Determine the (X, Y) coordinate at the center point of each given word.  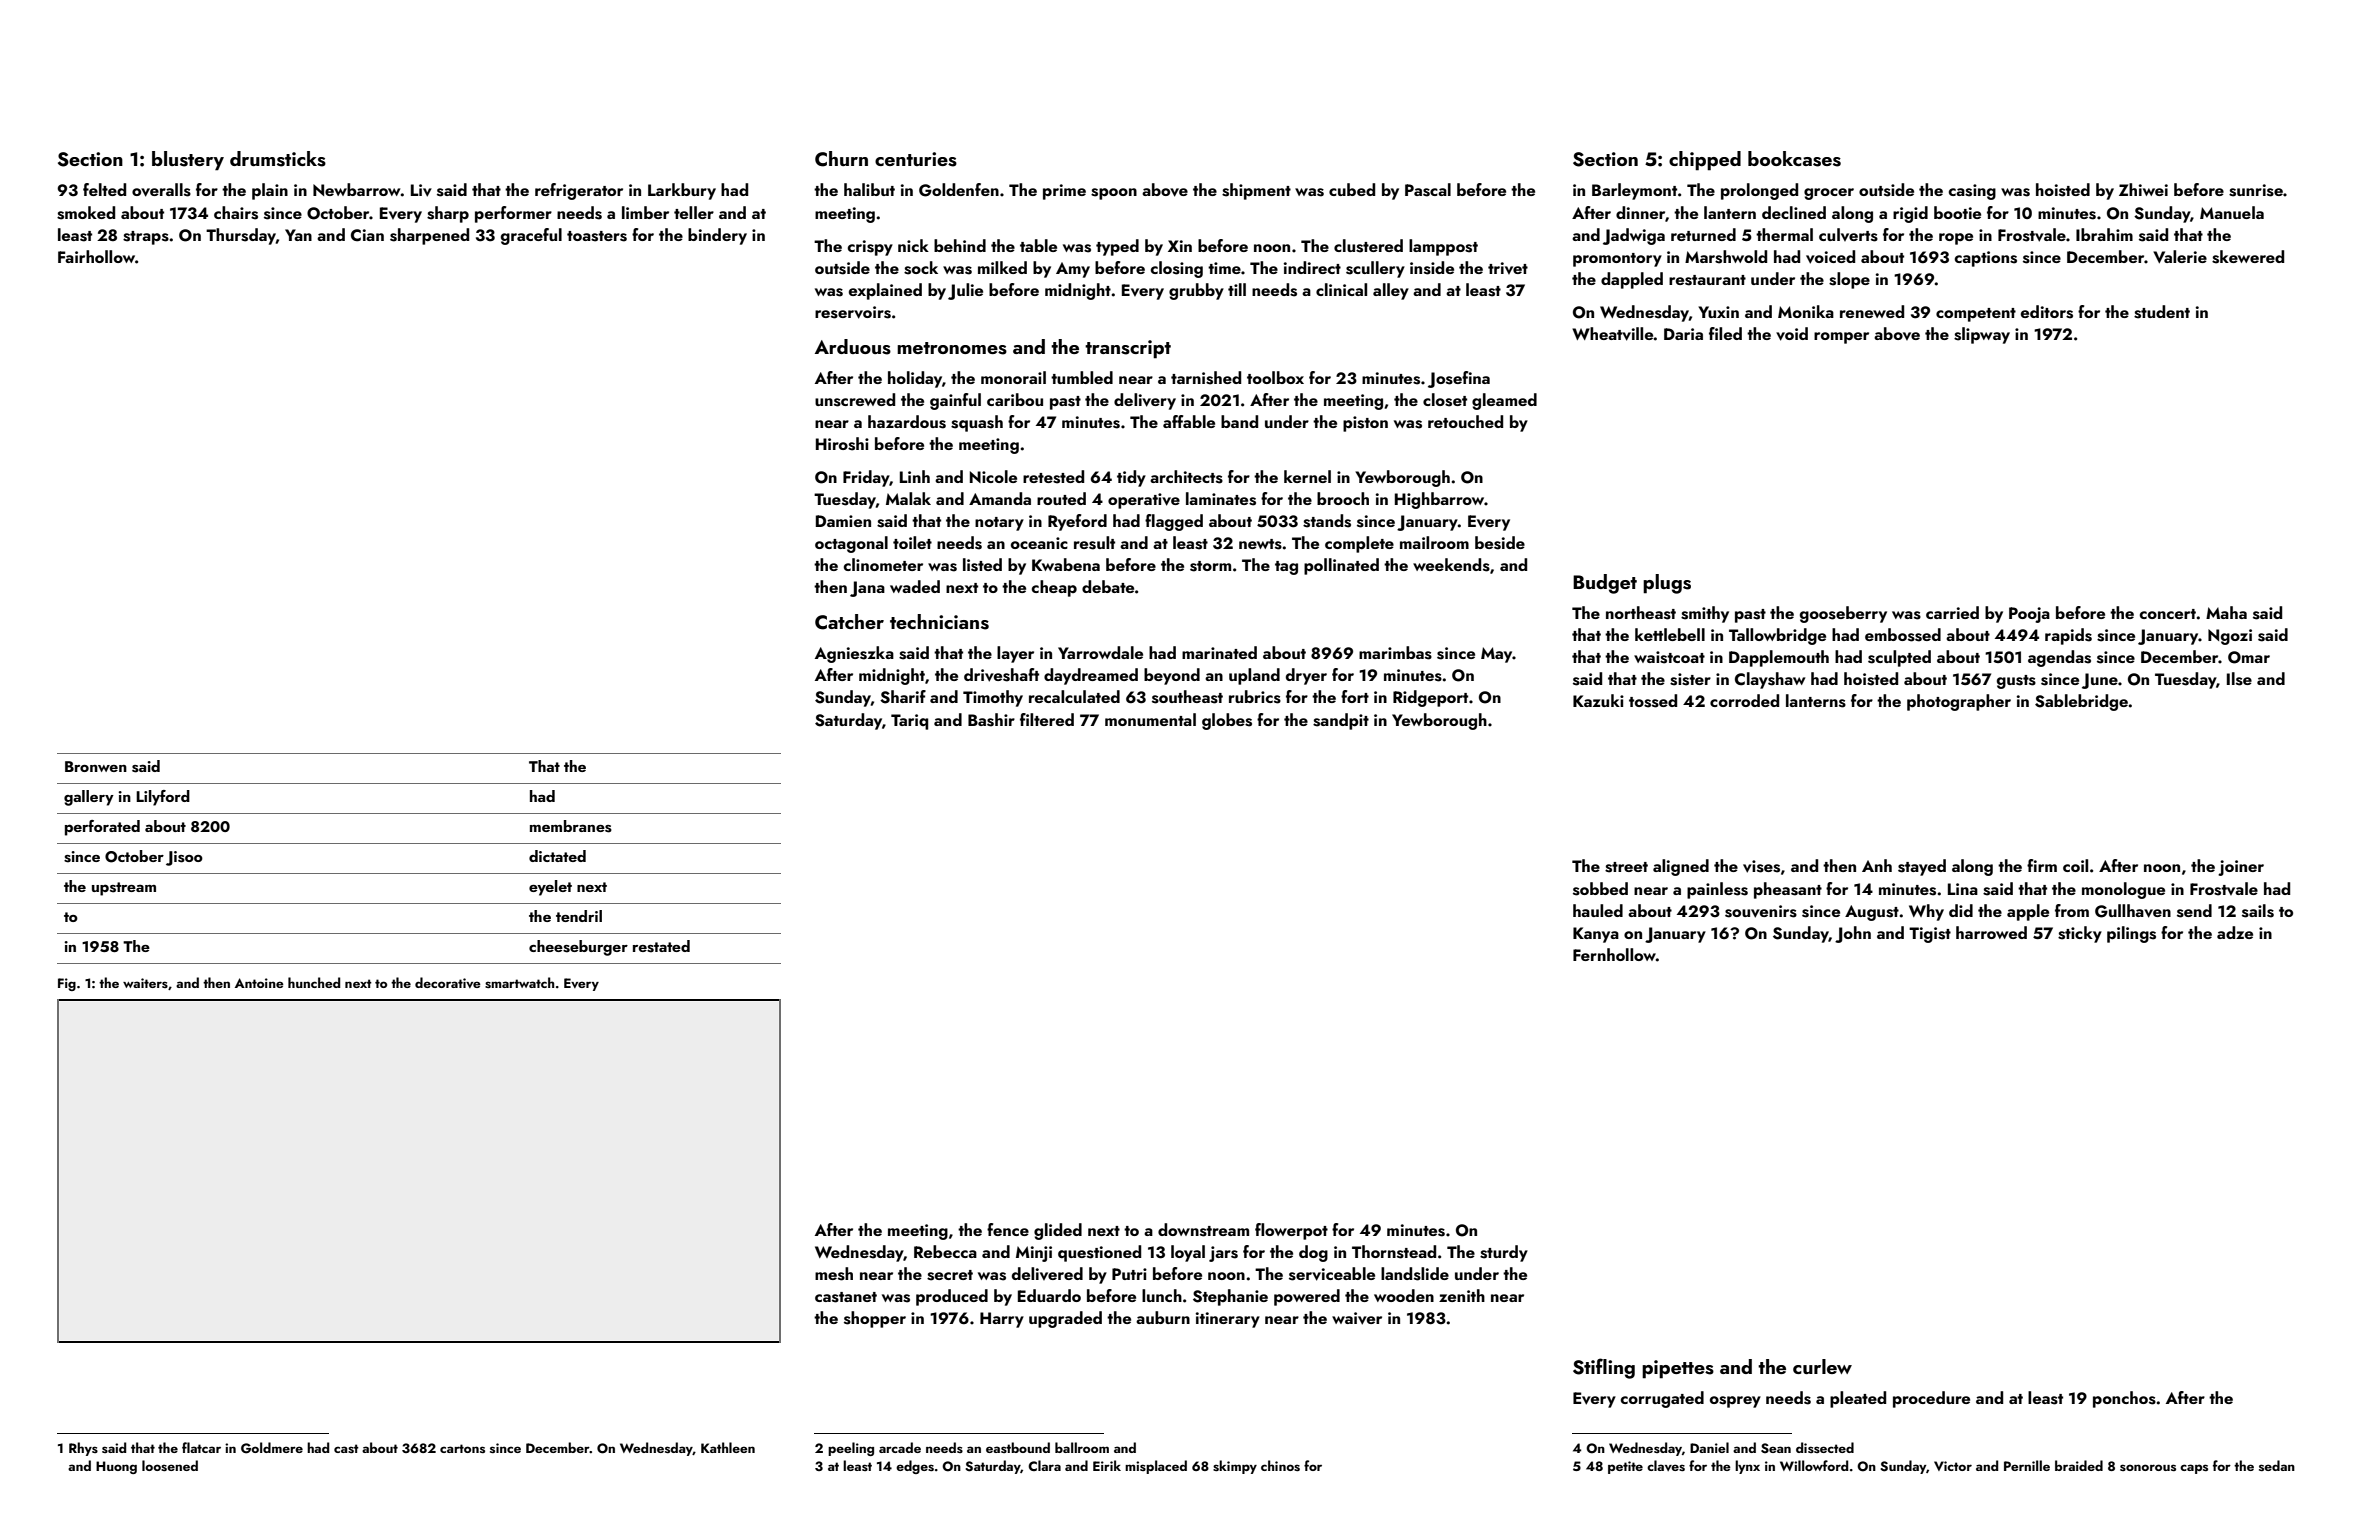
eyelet (550, 888)
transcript (1128, 349)
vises (1761, 866)
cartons (462, 1448)
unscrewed (855, 400)
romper (1841, 338)
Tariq (909, 722)
